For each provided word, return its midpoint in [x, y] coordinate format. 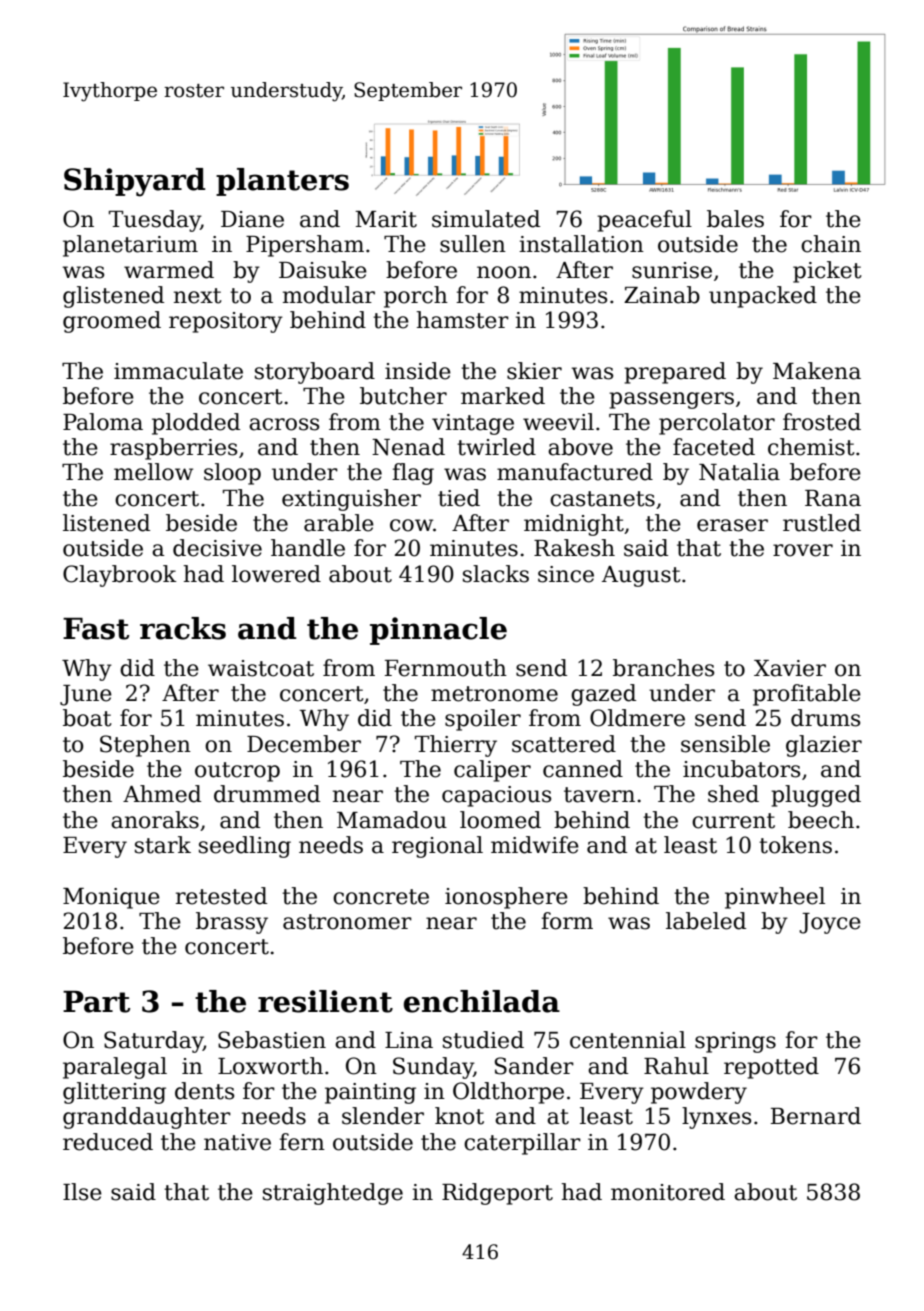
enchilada [482, 1001]
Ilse [82, 1192]
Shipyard [135, 182]
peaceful [644, 221]
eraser [732, 525]
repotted [771, 1068]
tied [459, 498]
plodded [196, 424]
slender [383, 1116]
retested [221, 896]
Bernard [816, 1116]
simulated [486, 219]
